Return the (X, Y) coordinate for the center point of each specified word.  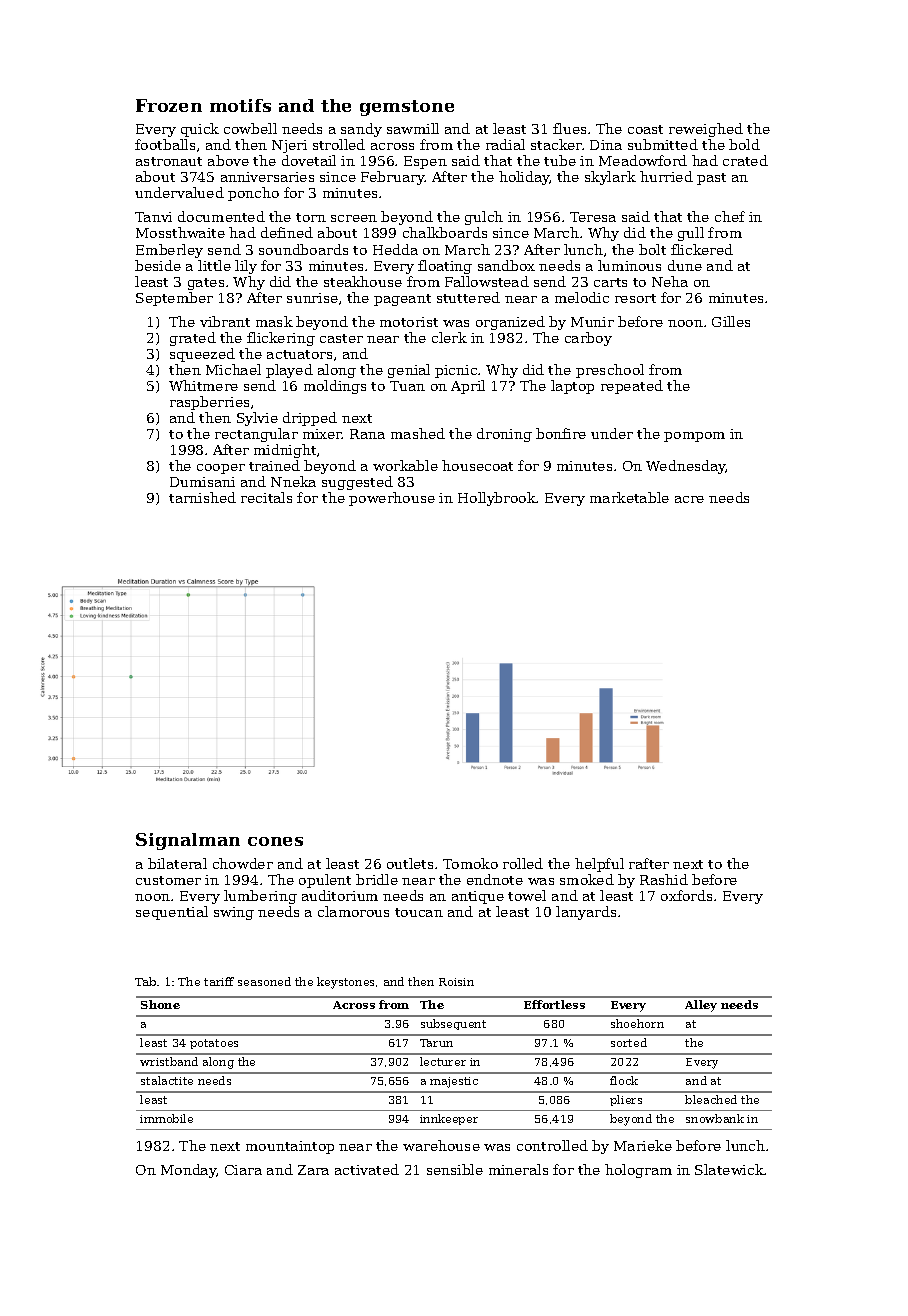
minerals (518, 1169)
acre (689, 499)
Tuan (407, 386)
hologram (638, 1171)
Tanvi (153, 217)
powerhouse (392, 499)
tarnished (202, 497)
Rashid (664, 879)
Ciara (243, 1170)
